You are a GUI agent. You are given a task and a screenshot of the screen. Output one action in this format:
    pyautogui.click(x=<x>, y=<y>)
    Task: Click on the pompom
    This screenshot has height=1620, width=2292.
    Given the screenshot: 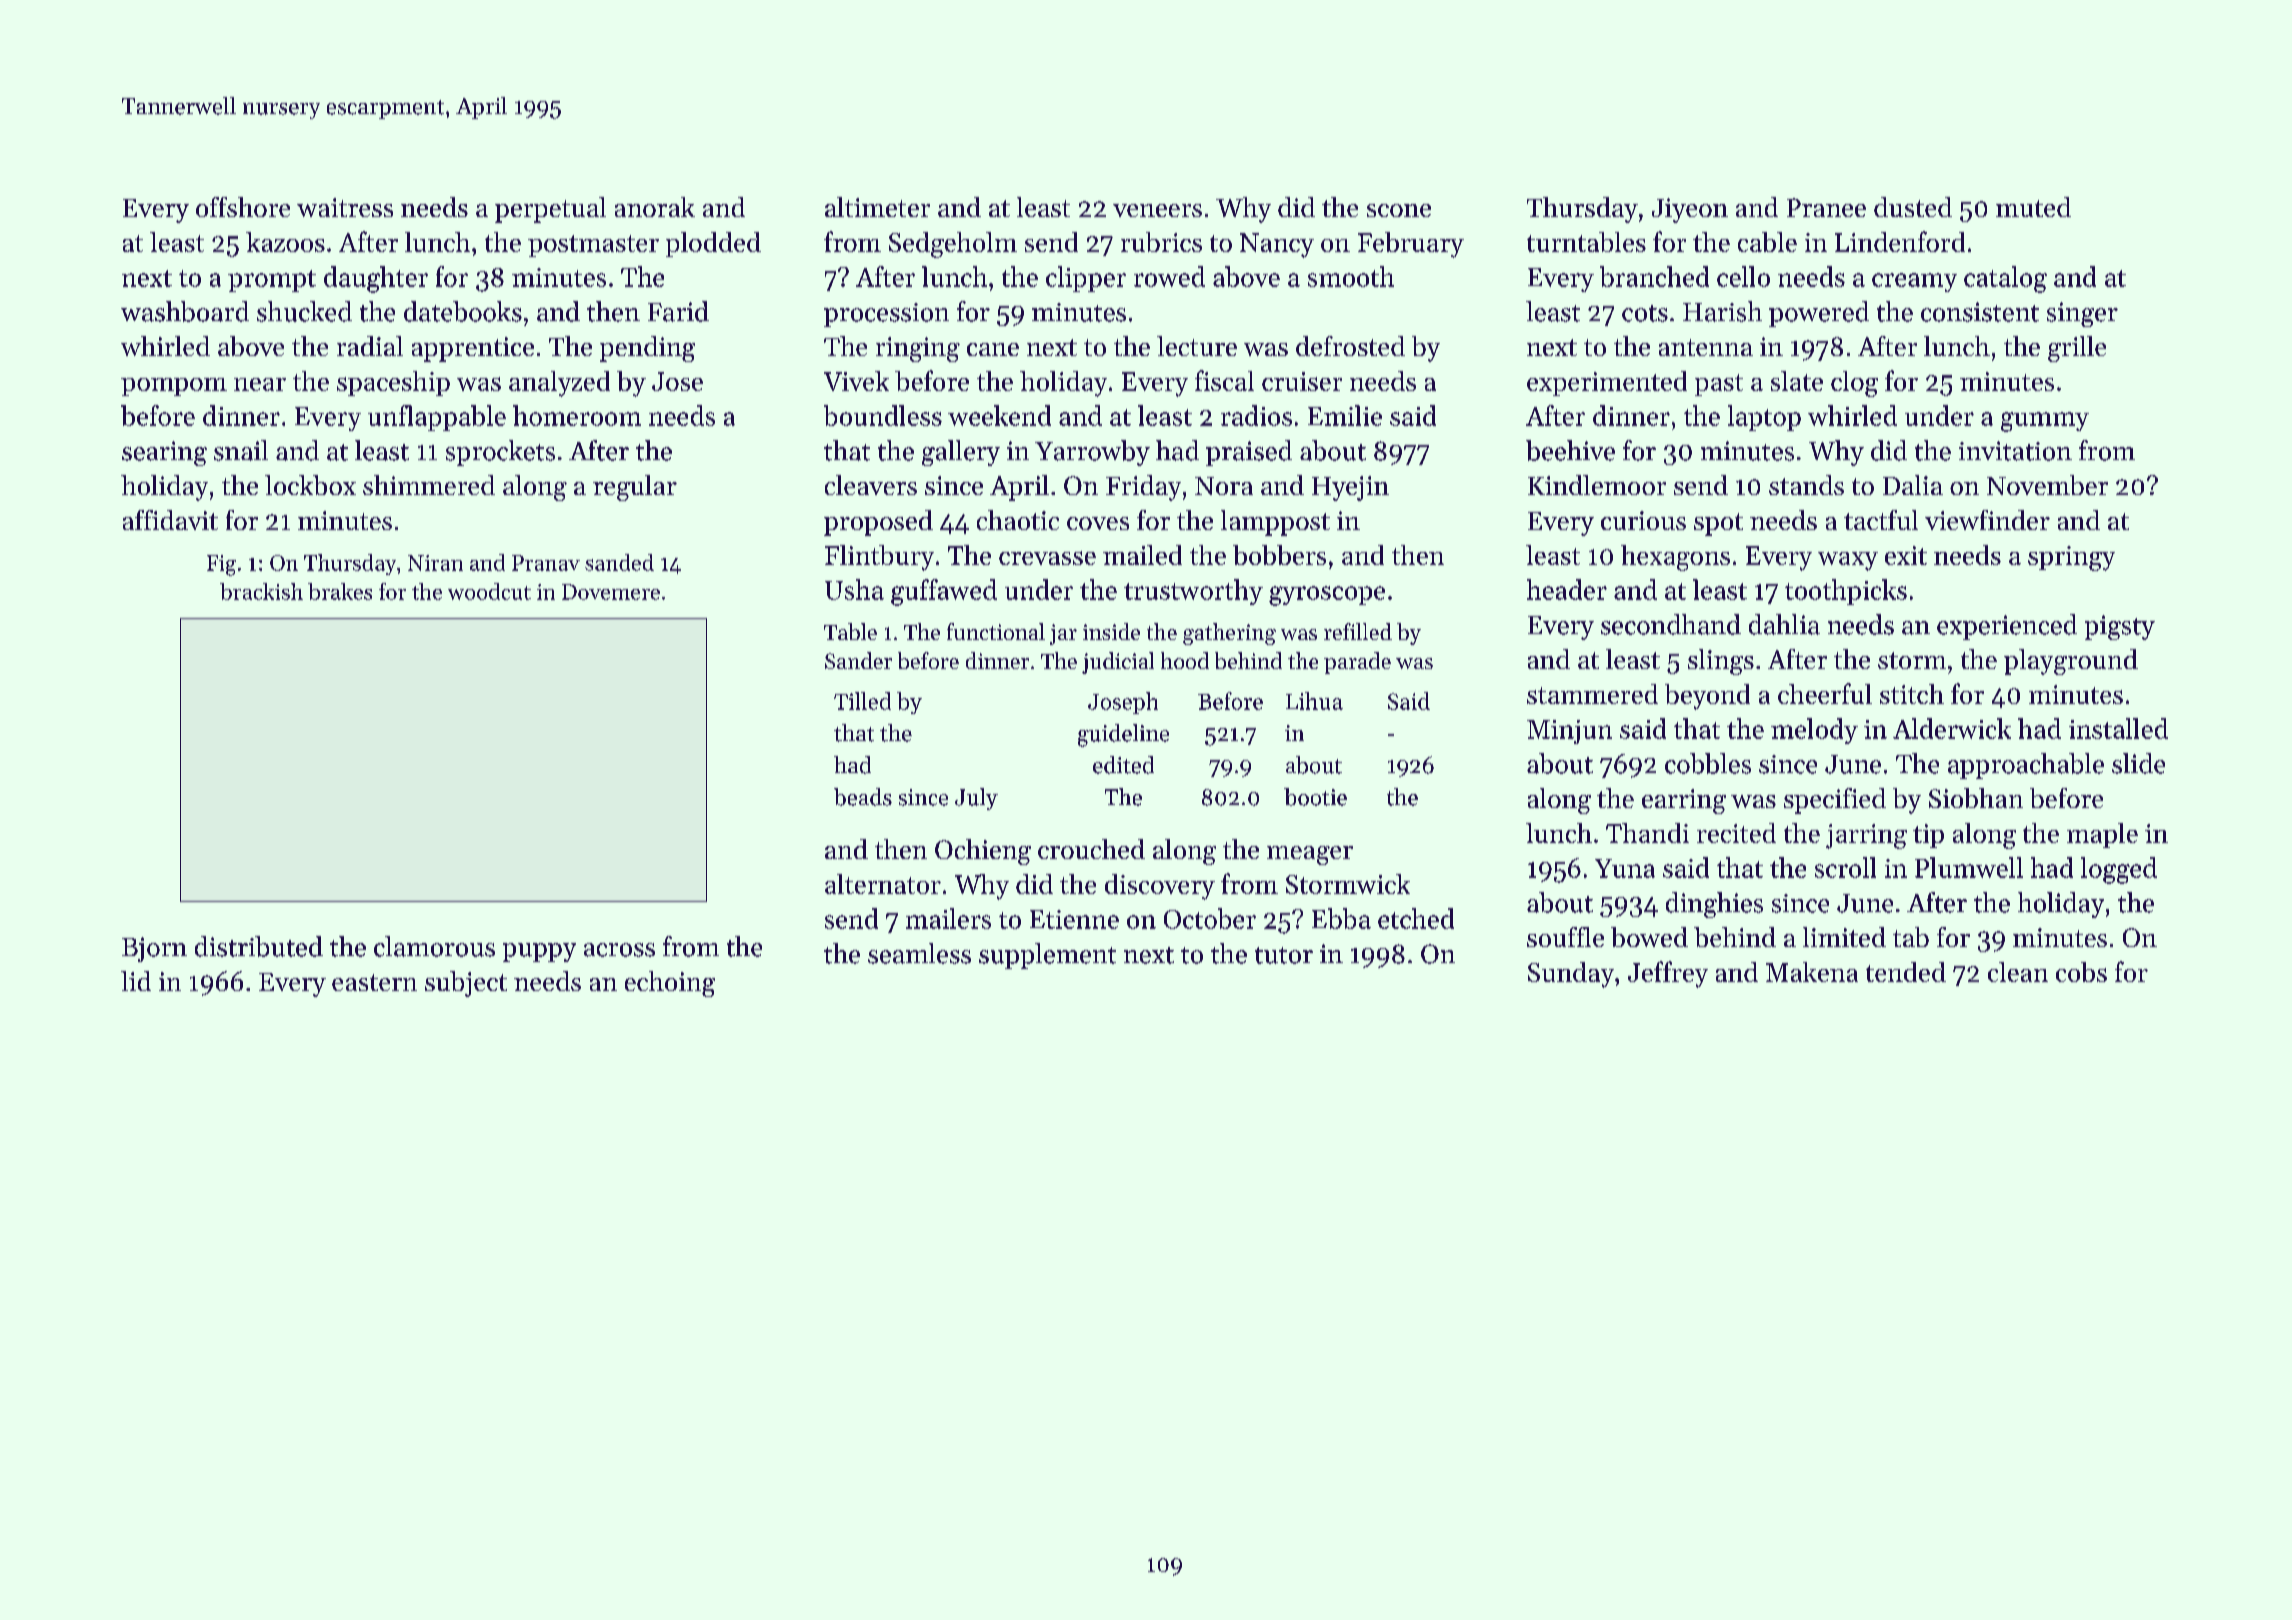 What is the action you would take?
    pyautogui.click(x=174, y=387)
